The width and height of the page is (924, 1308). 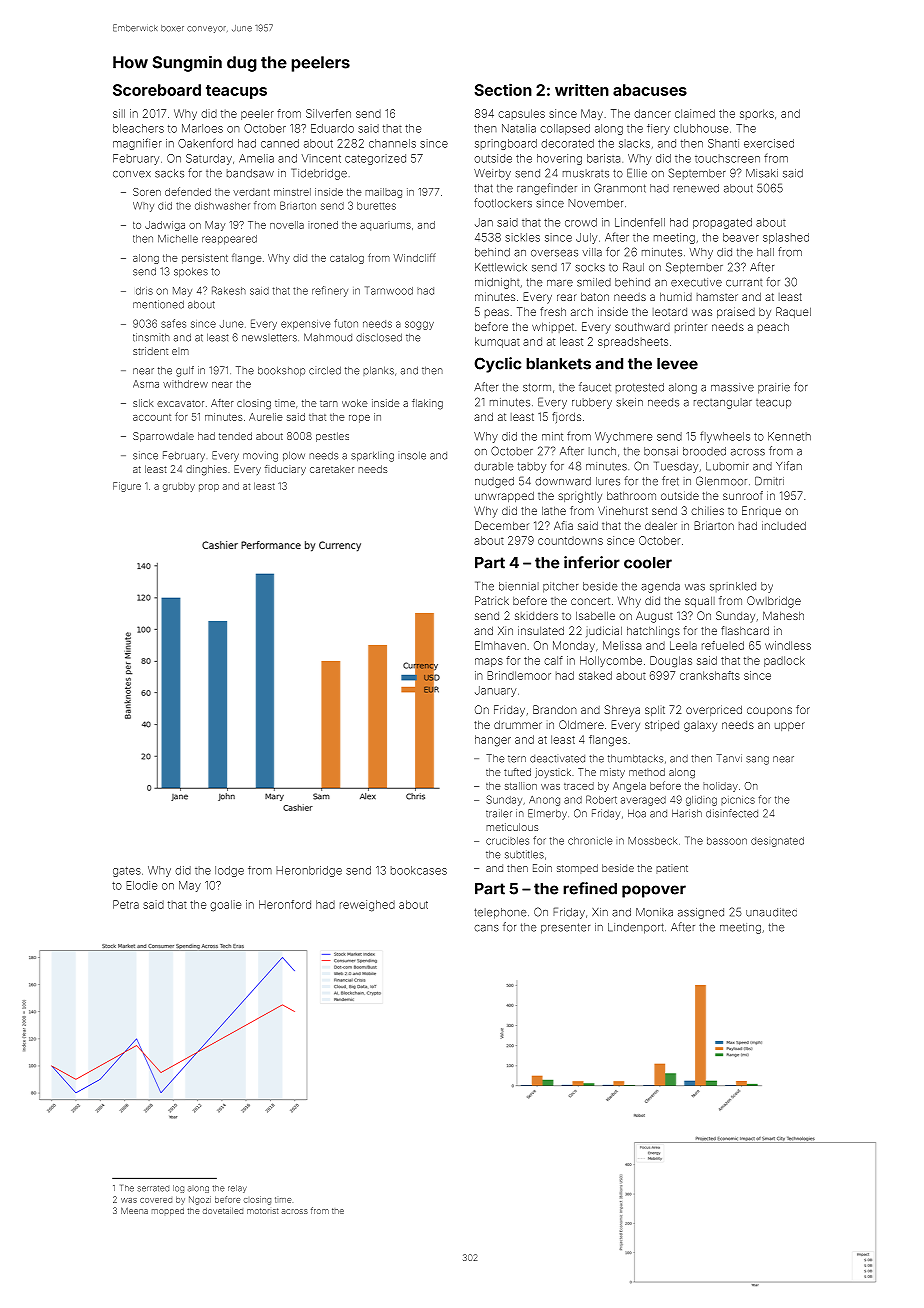 What do you see at coordinates (489, 662) in the page?
I see `maps` at bounding box center [489, 662].
